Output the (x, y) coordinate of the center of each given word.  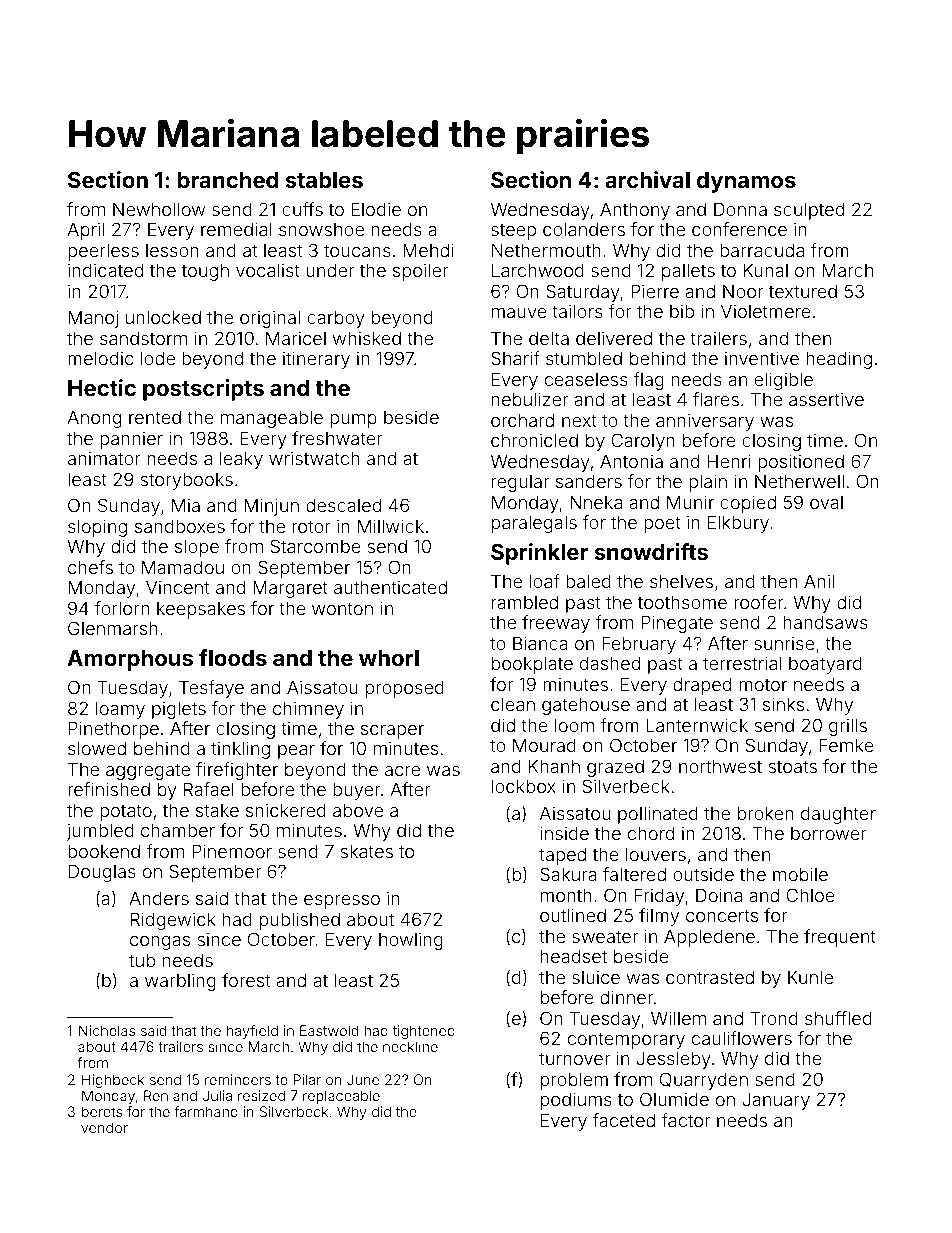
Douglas (102, 873)
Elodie (376, 209)
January (776, 1101)
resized (261, 1095)
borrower (829, 833)
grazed (615, 768)
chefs (90, 567)
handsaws (826, 622)
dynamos (746, 182)
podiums (576, 1101)
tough (205, 272)
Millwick (391, 526)
